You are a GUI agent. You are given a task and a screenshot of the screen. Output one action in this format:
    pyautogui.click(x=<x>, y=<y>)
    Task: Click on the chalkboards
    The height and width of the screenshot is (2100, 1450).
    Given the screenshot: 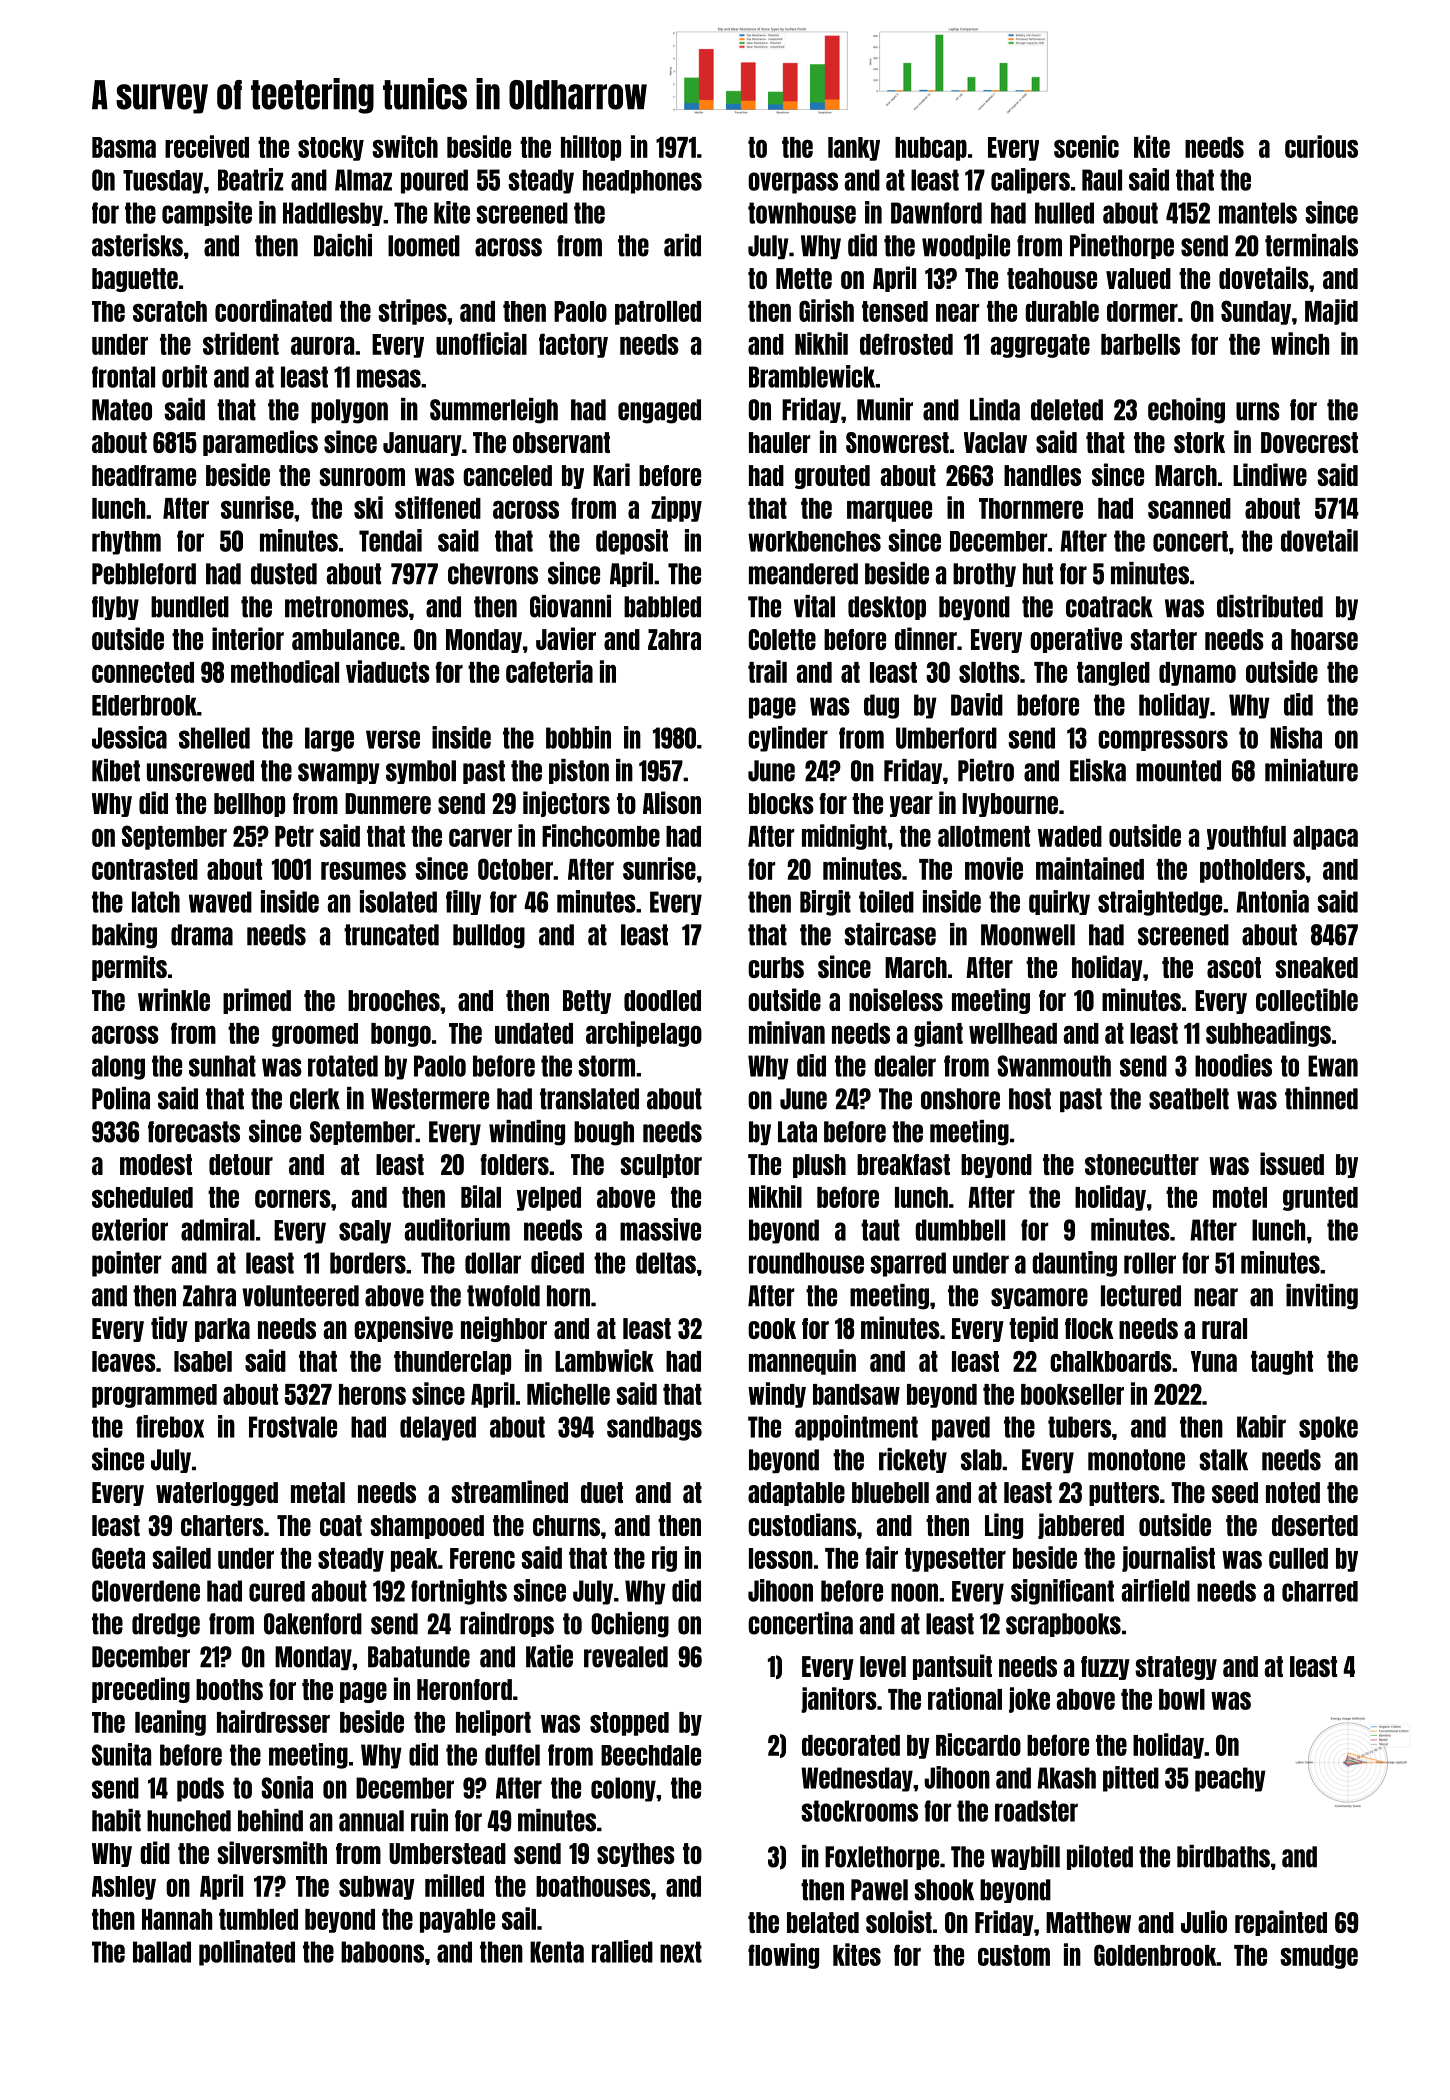 What is the action you would take?
    pyautogui.click(x=1111, y=1361)
